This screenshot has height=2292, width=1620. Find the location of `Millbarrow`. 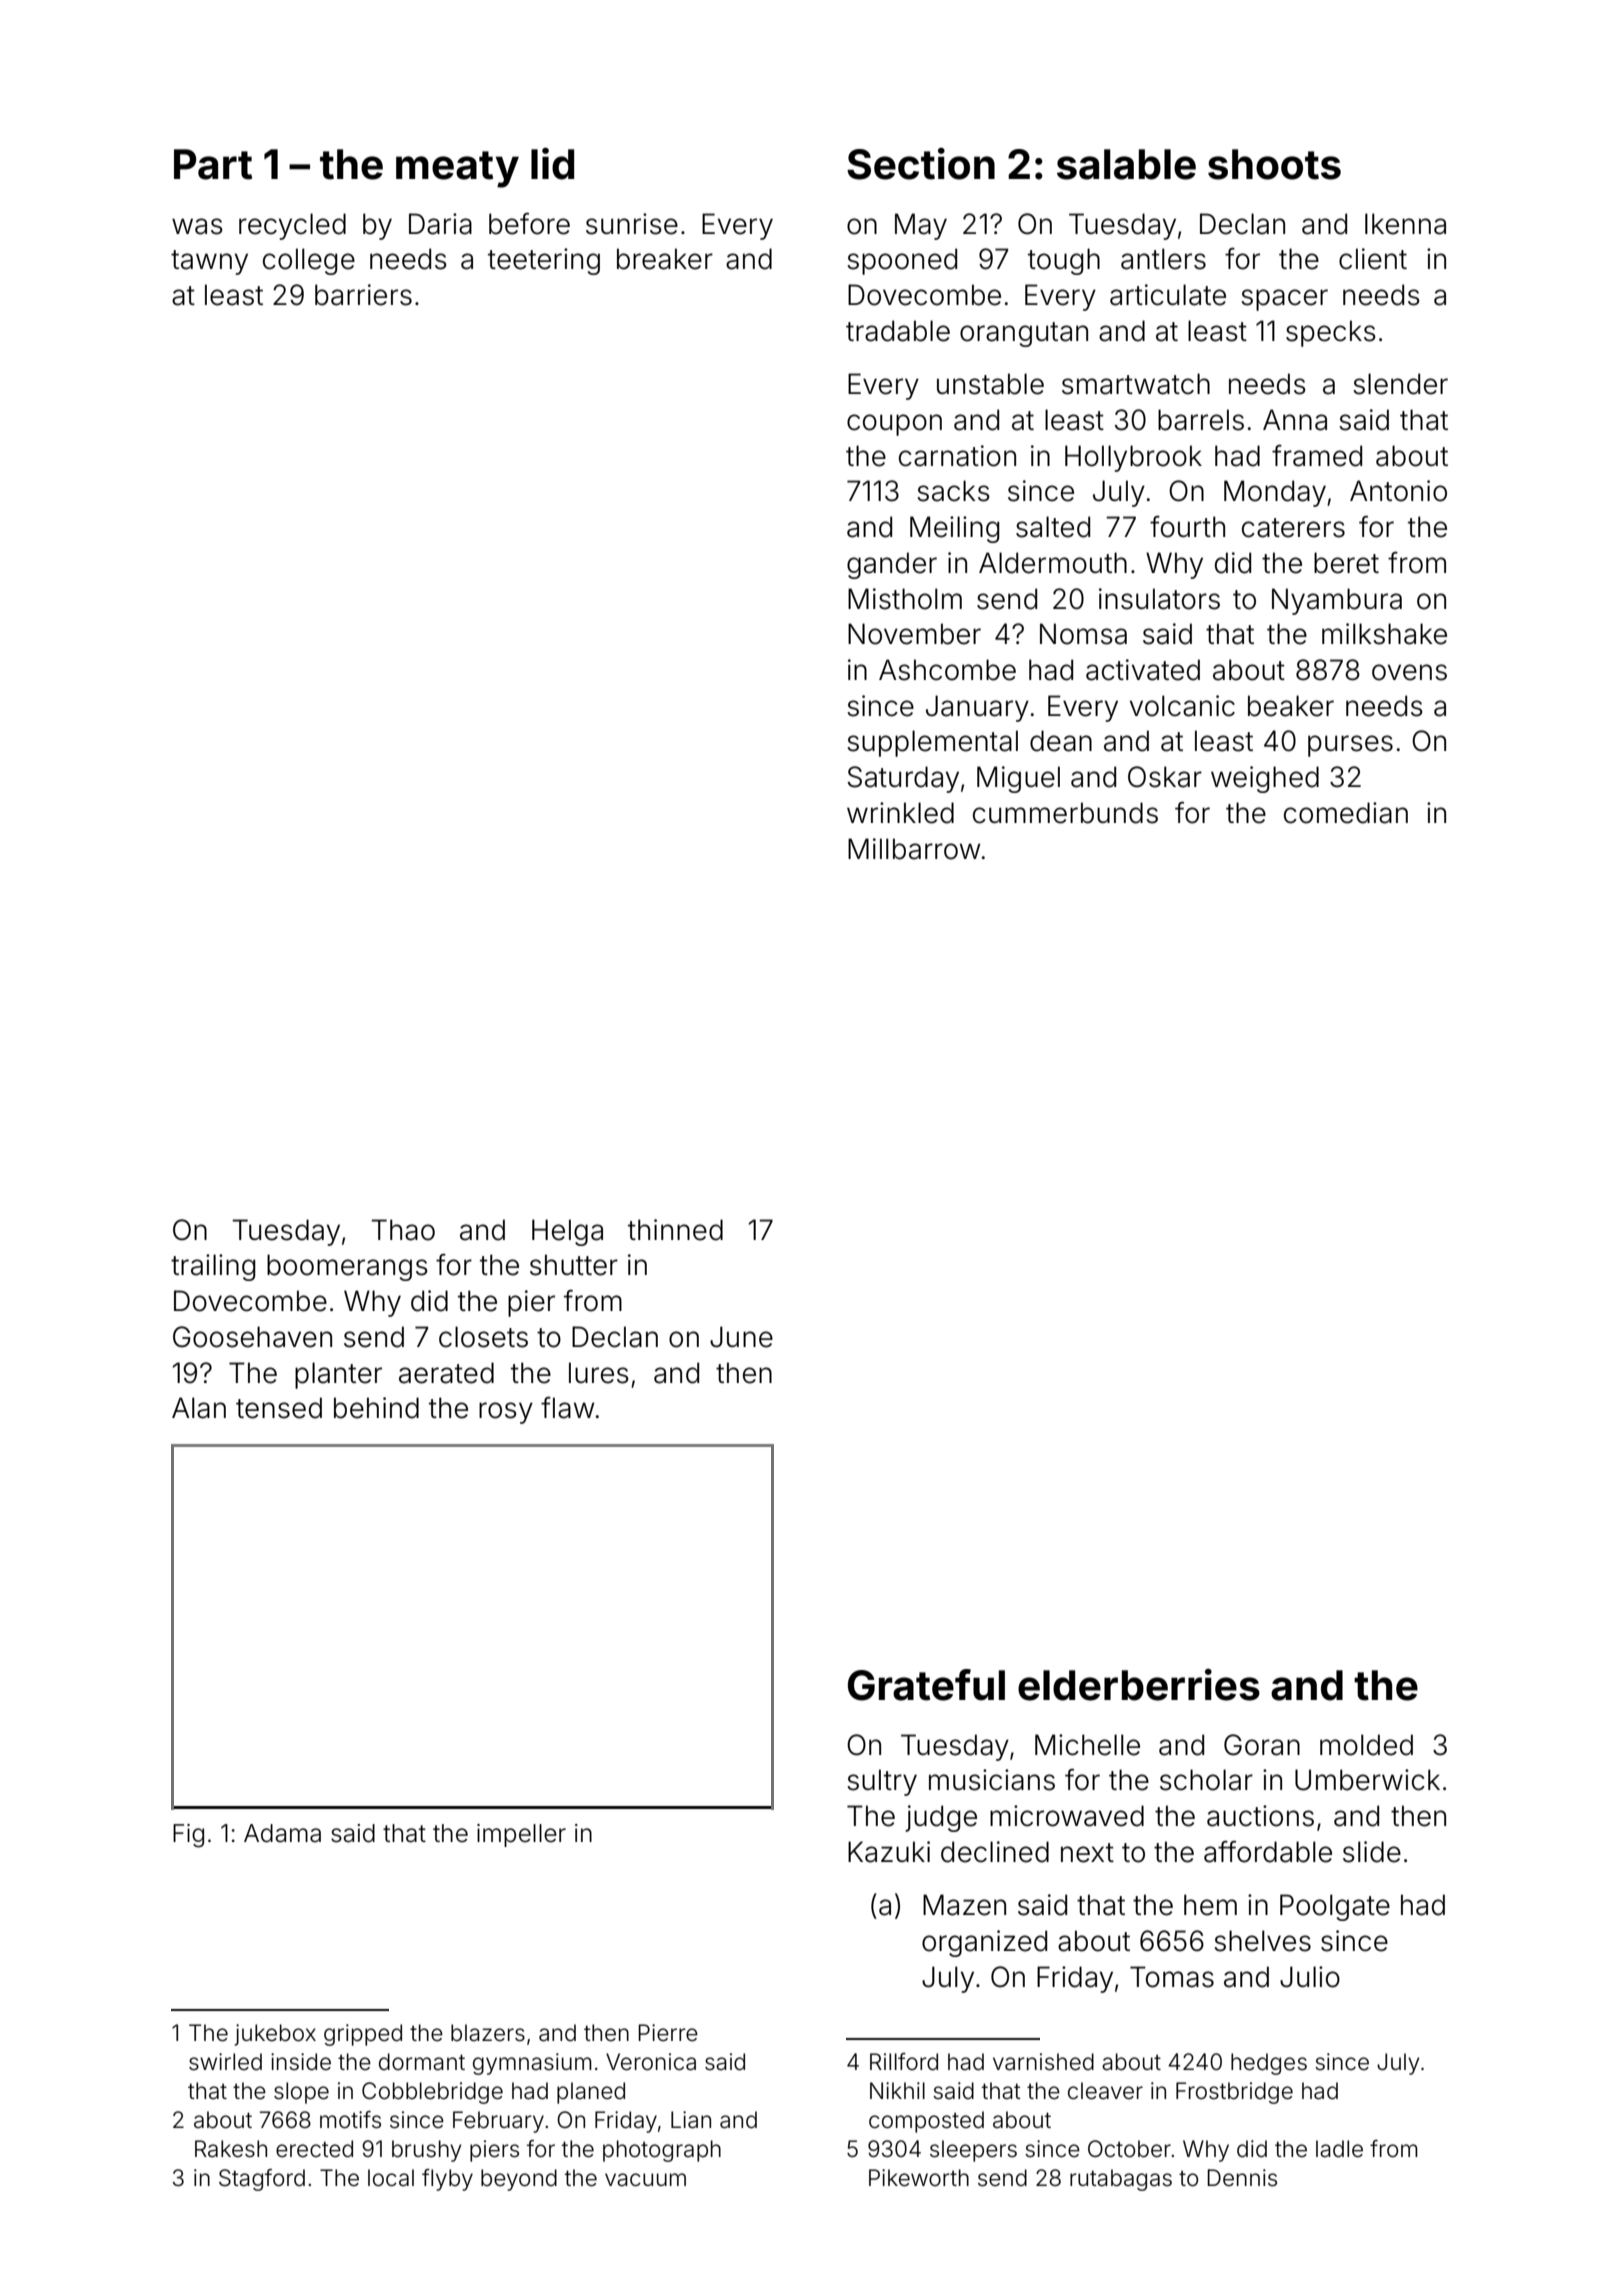

Millbarrow is located at coordinates (914, 849).
